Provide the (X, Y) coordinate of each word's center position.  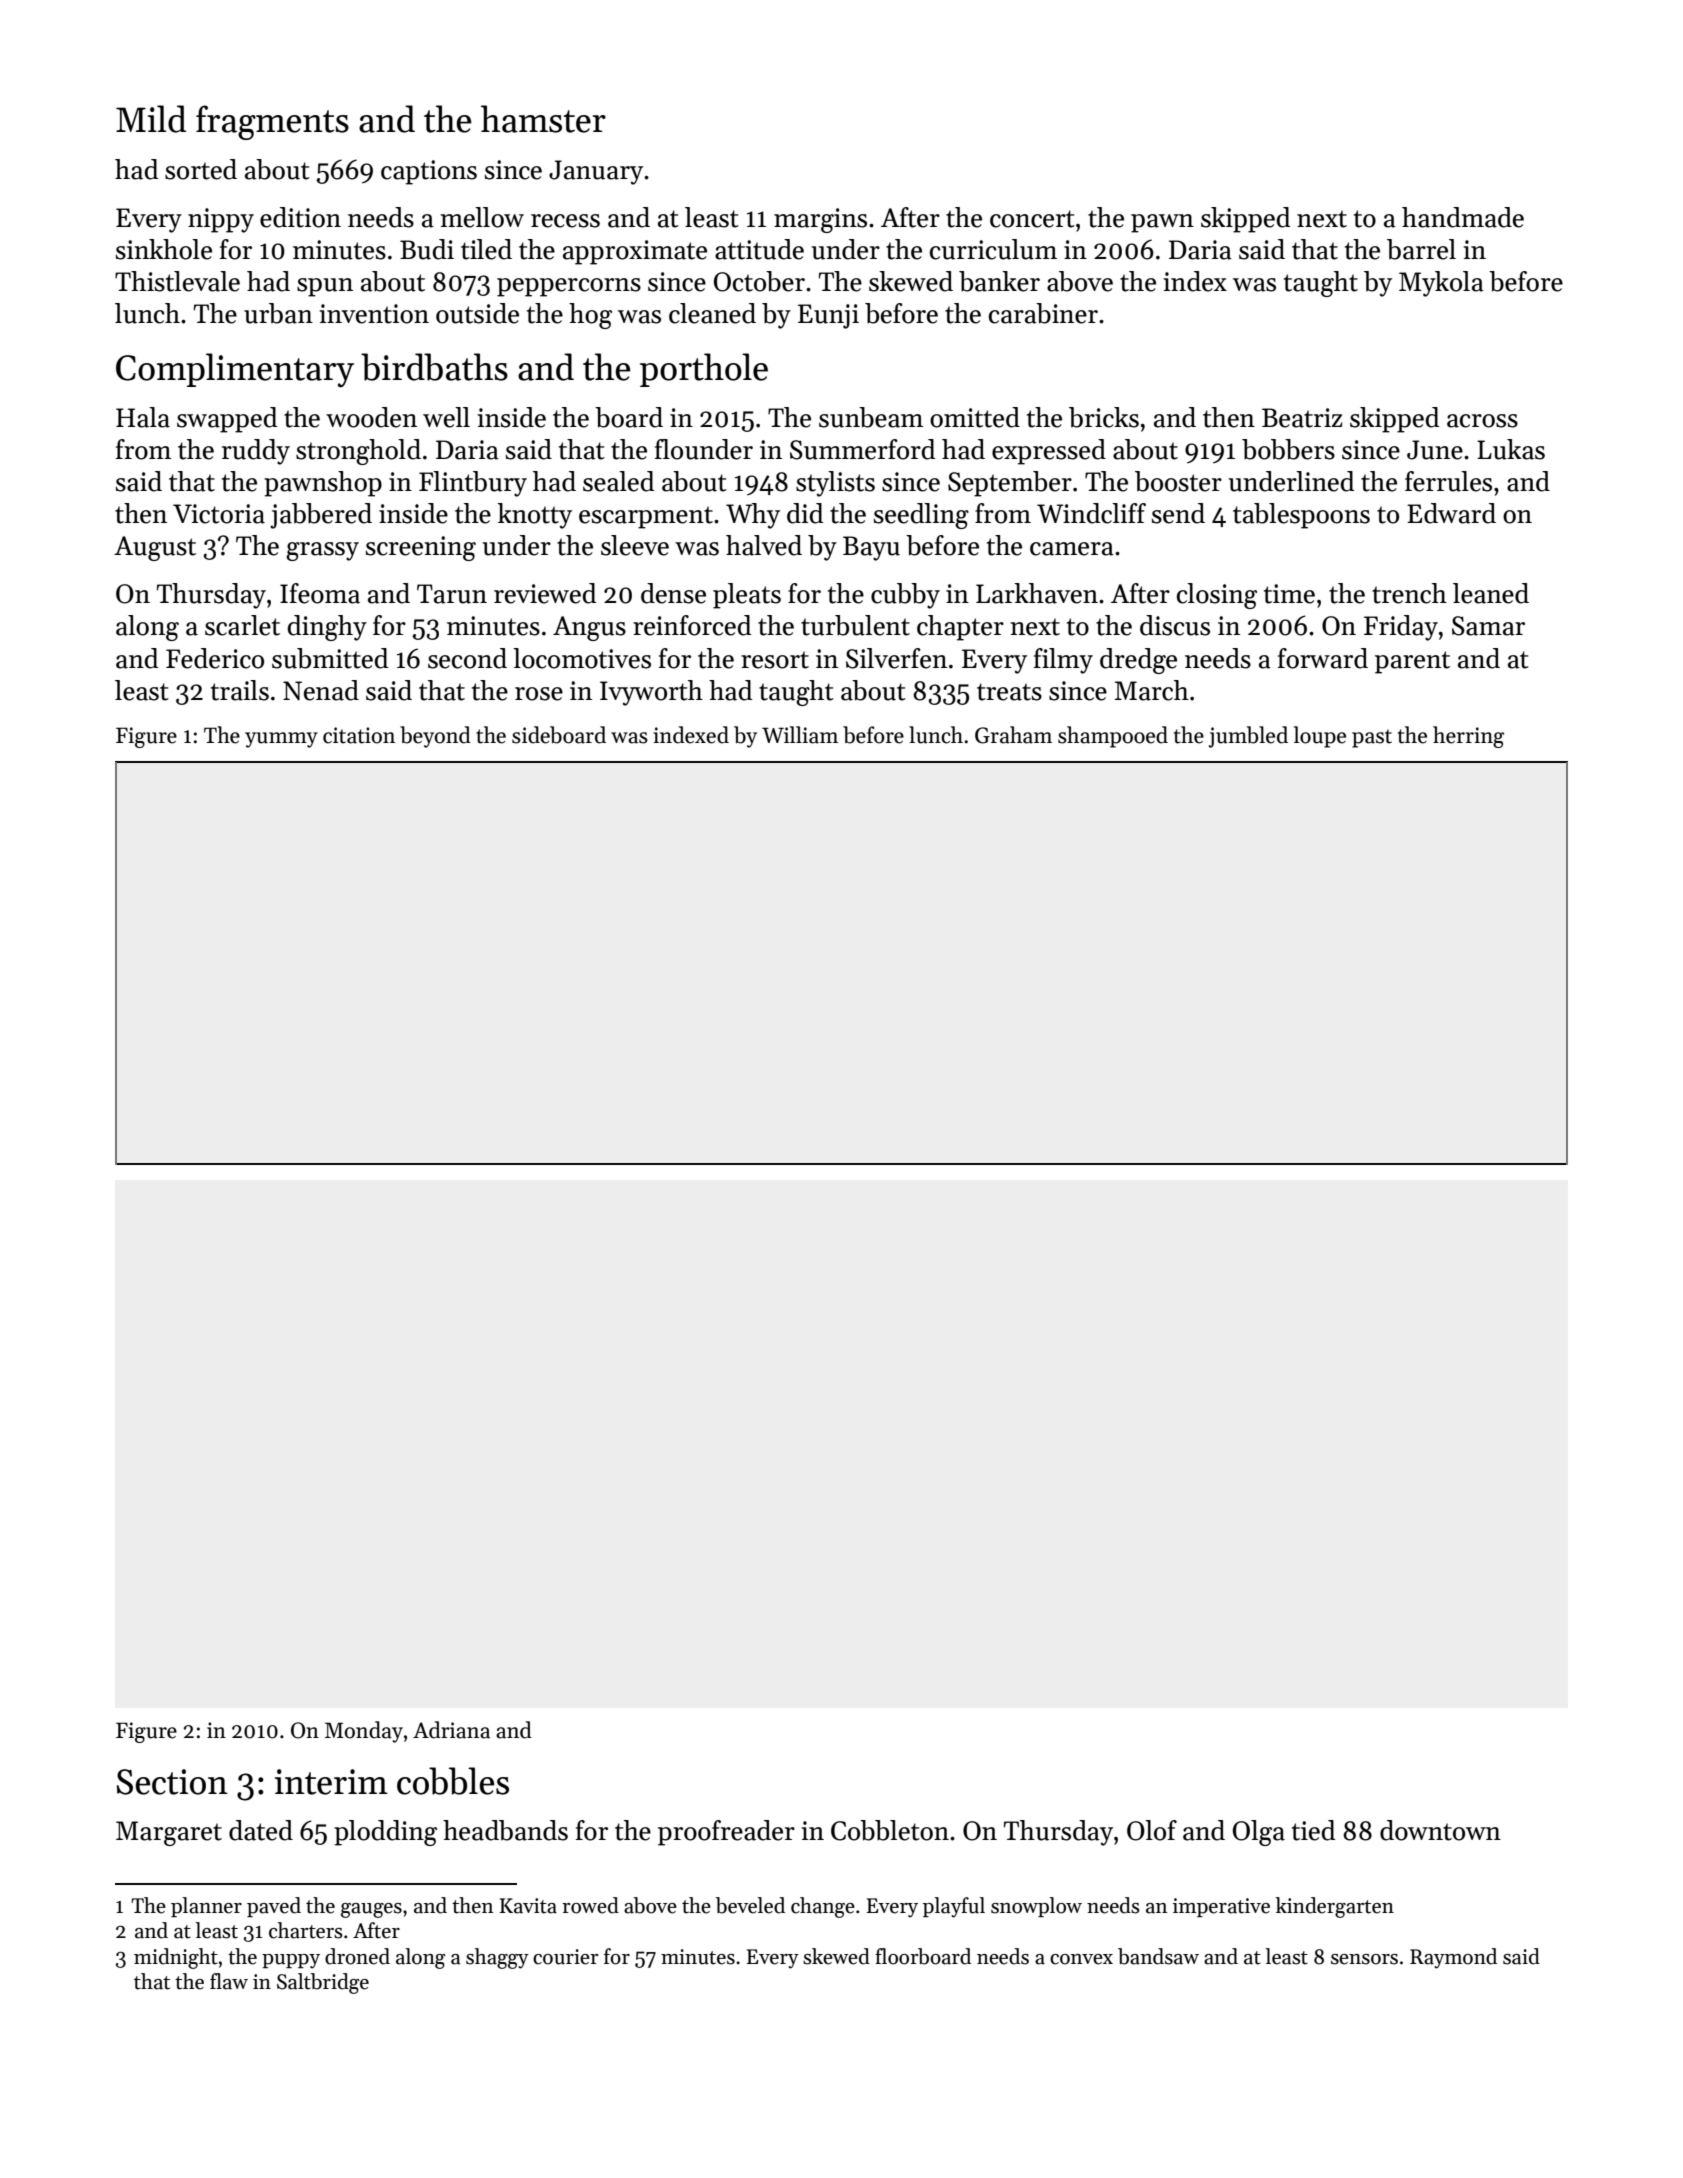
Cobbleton (890, 1830)
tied (1313, 1830)
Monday (364, 1732)
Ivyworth (651, 693)
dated (261, 1830)
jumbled (1248, 737)
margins (820, 220)
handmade (1463, 217)
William (800, 735)
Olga (1259, 1833)
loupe (1320, 737)
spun (325, 287)
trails (240, 690)
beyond (435, 737)
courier (565, 1957)
